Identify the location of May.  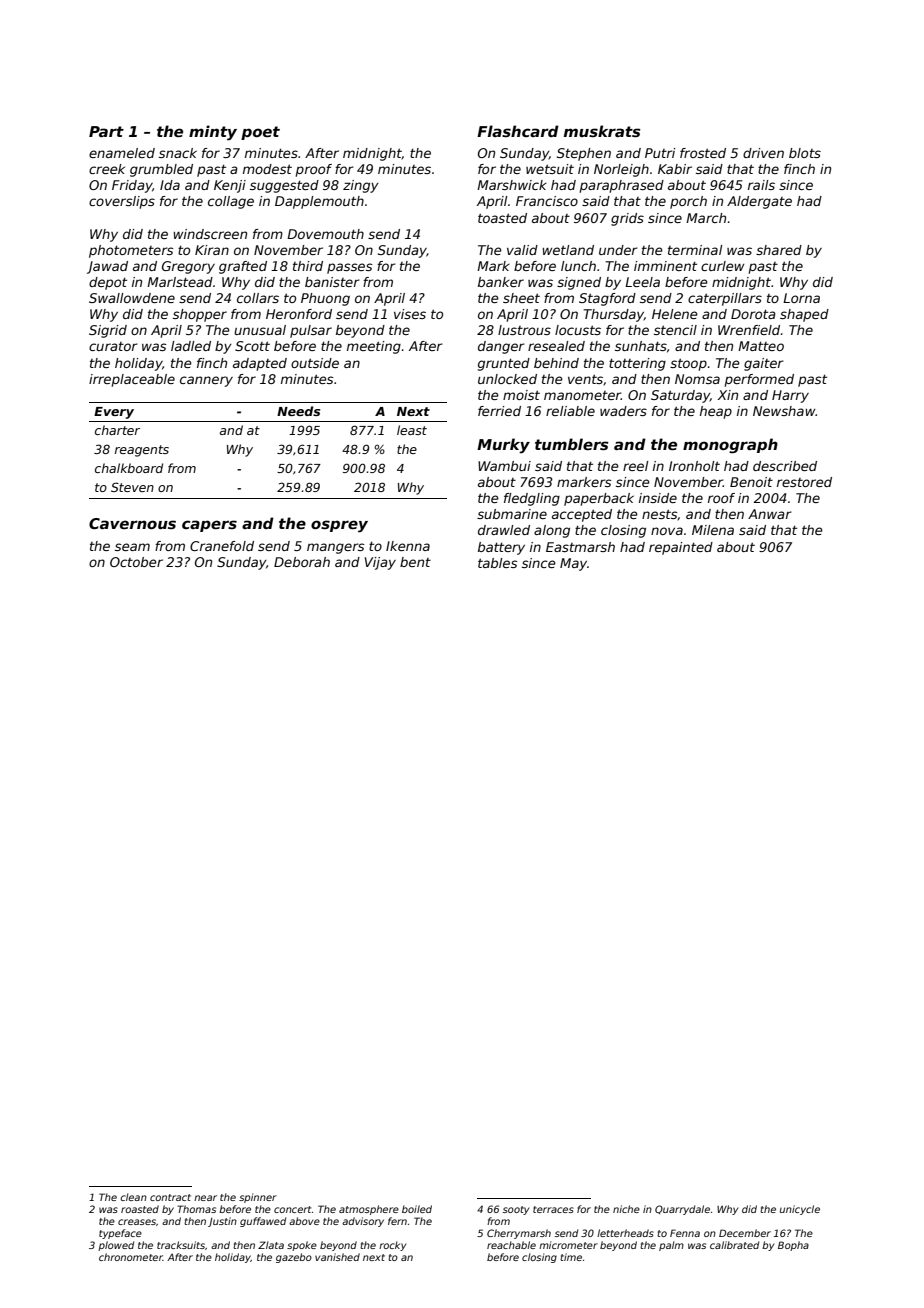
(573, 564).
